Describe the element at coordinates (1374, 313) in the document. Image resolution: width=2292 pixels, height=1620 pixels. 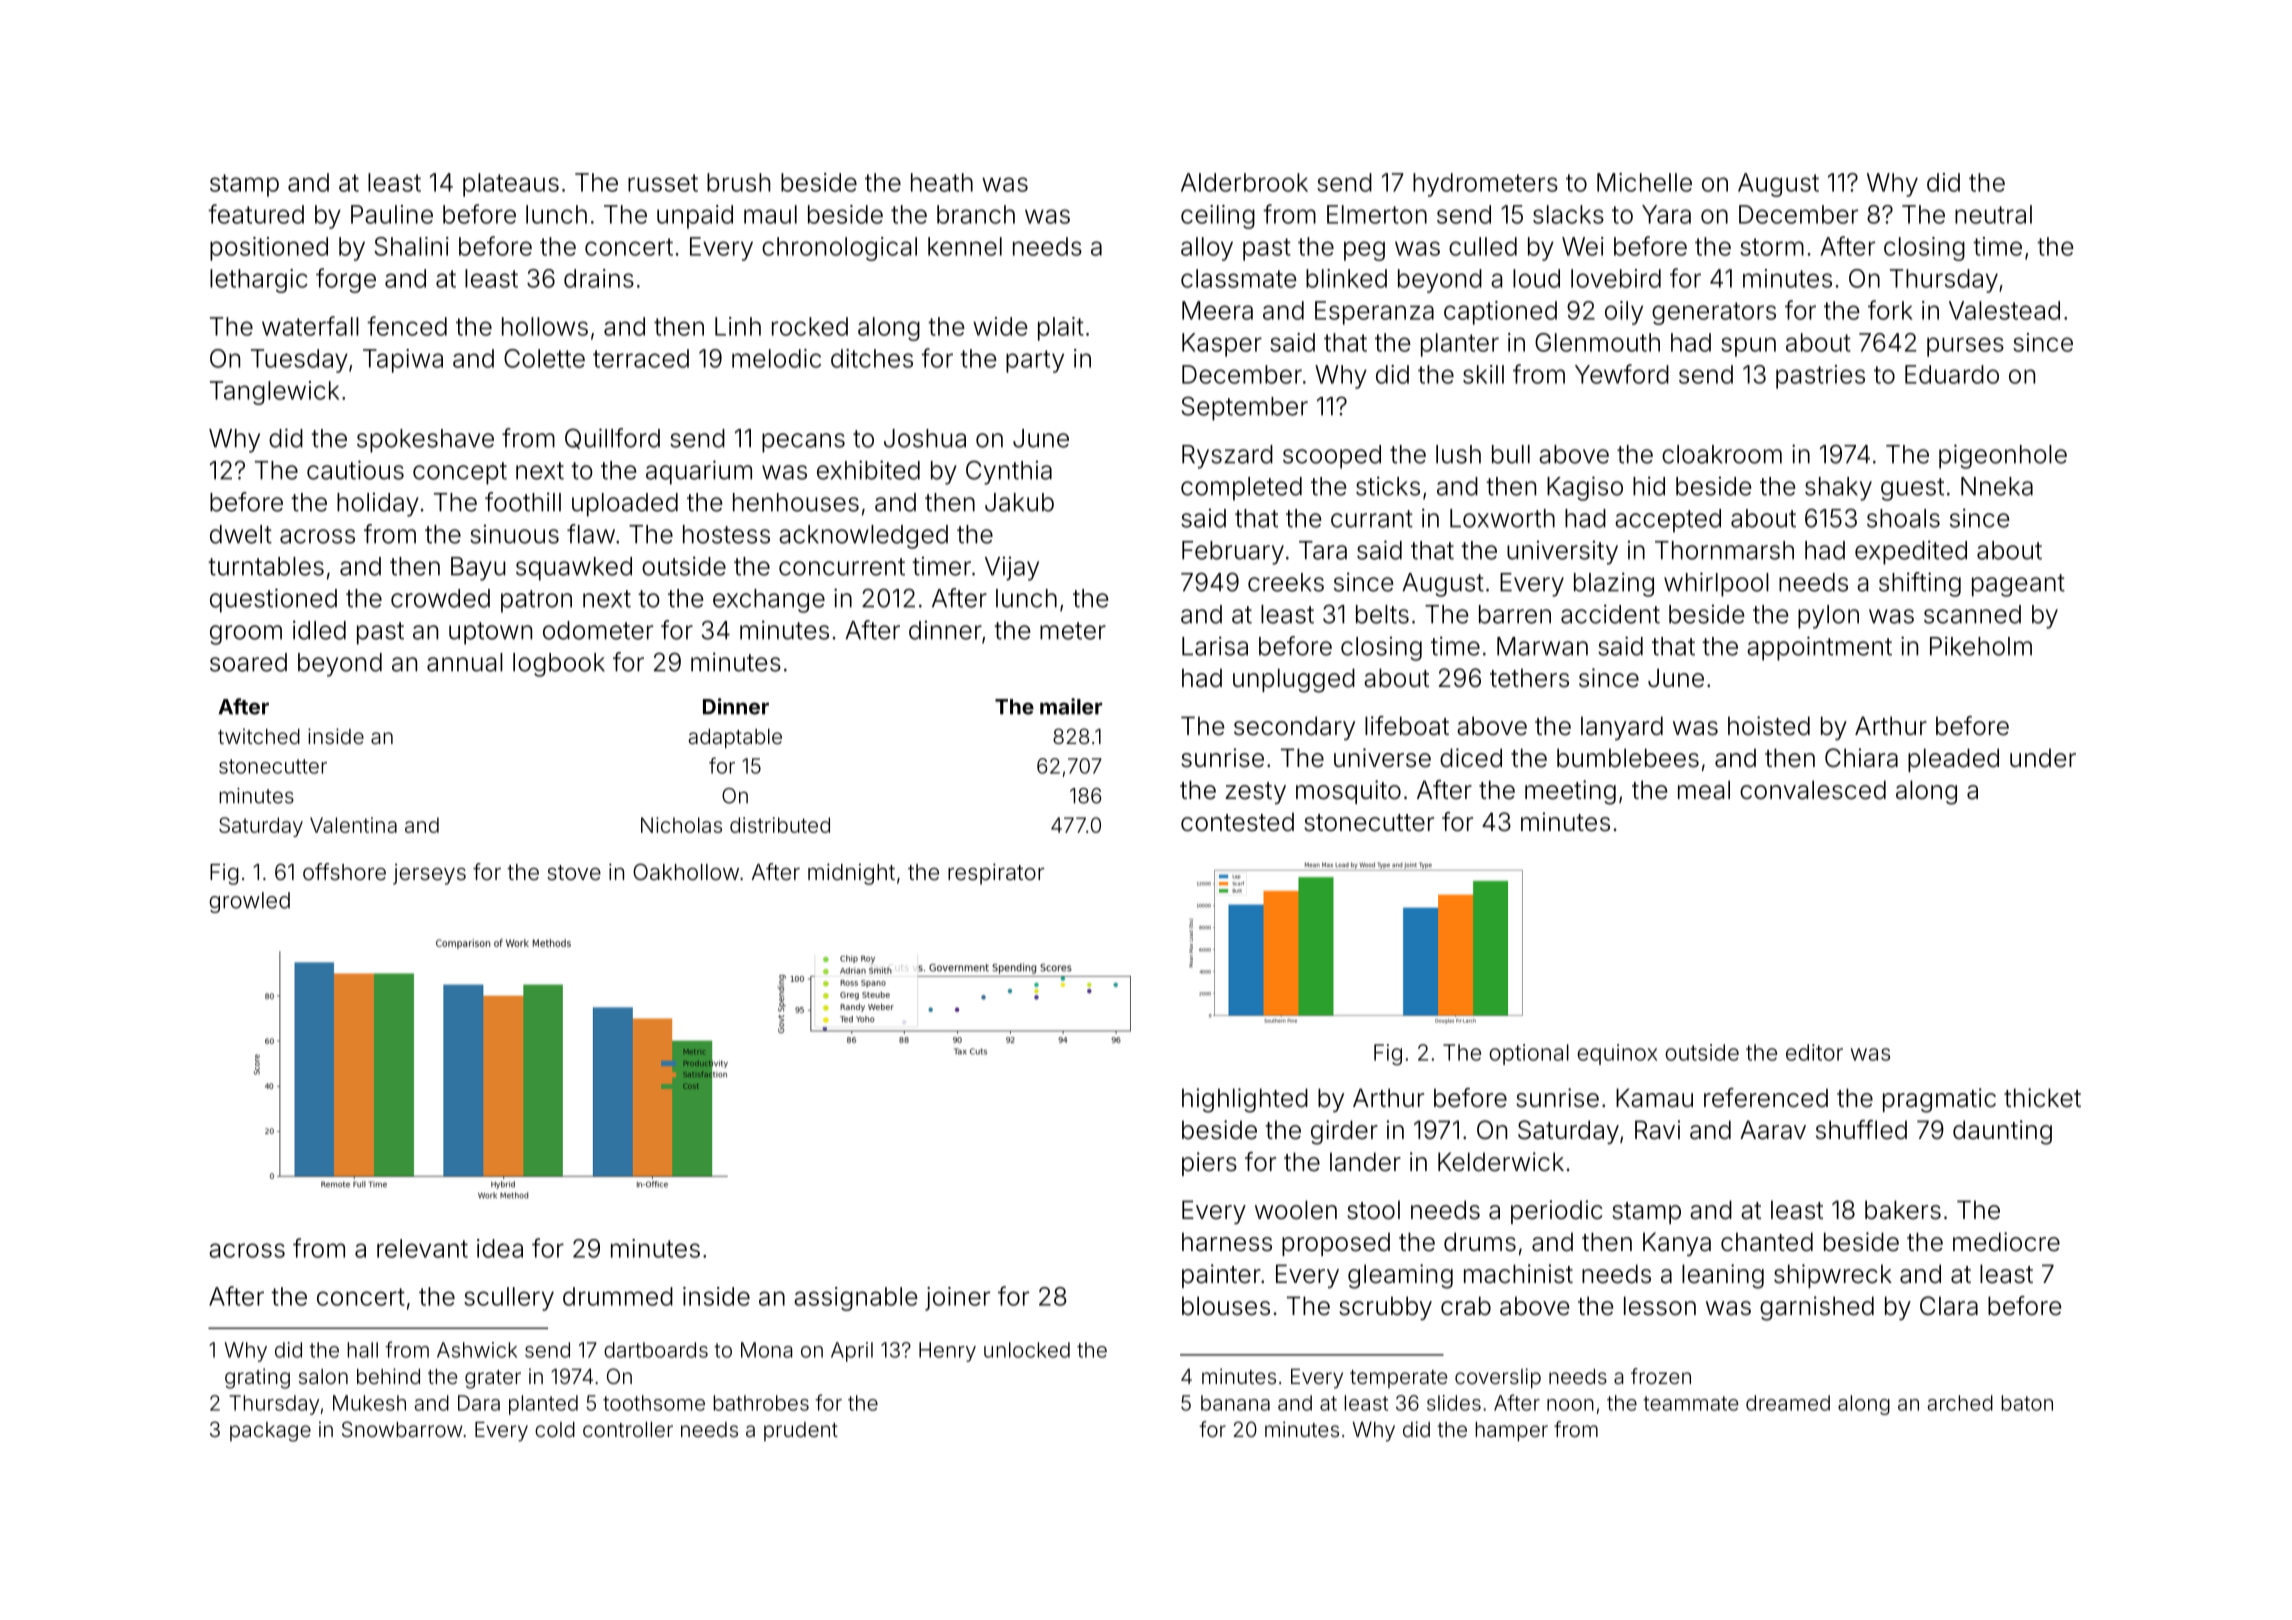
I see `Esperanza` at that location.
